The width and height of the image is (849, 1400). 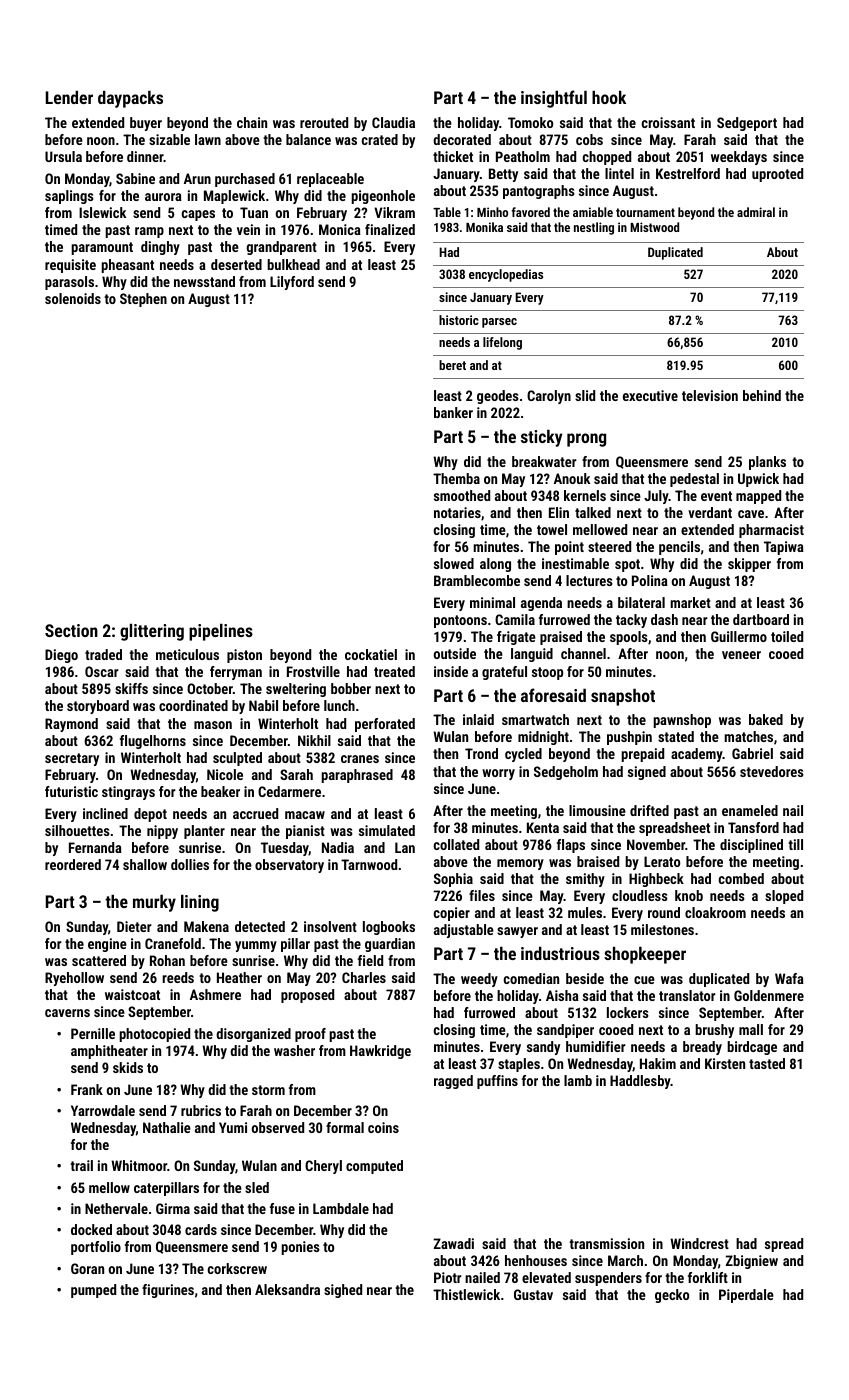 What do you see at coordinates (130, 99) in the image?
I see `daypacks` at bounding box center [130, 99].
